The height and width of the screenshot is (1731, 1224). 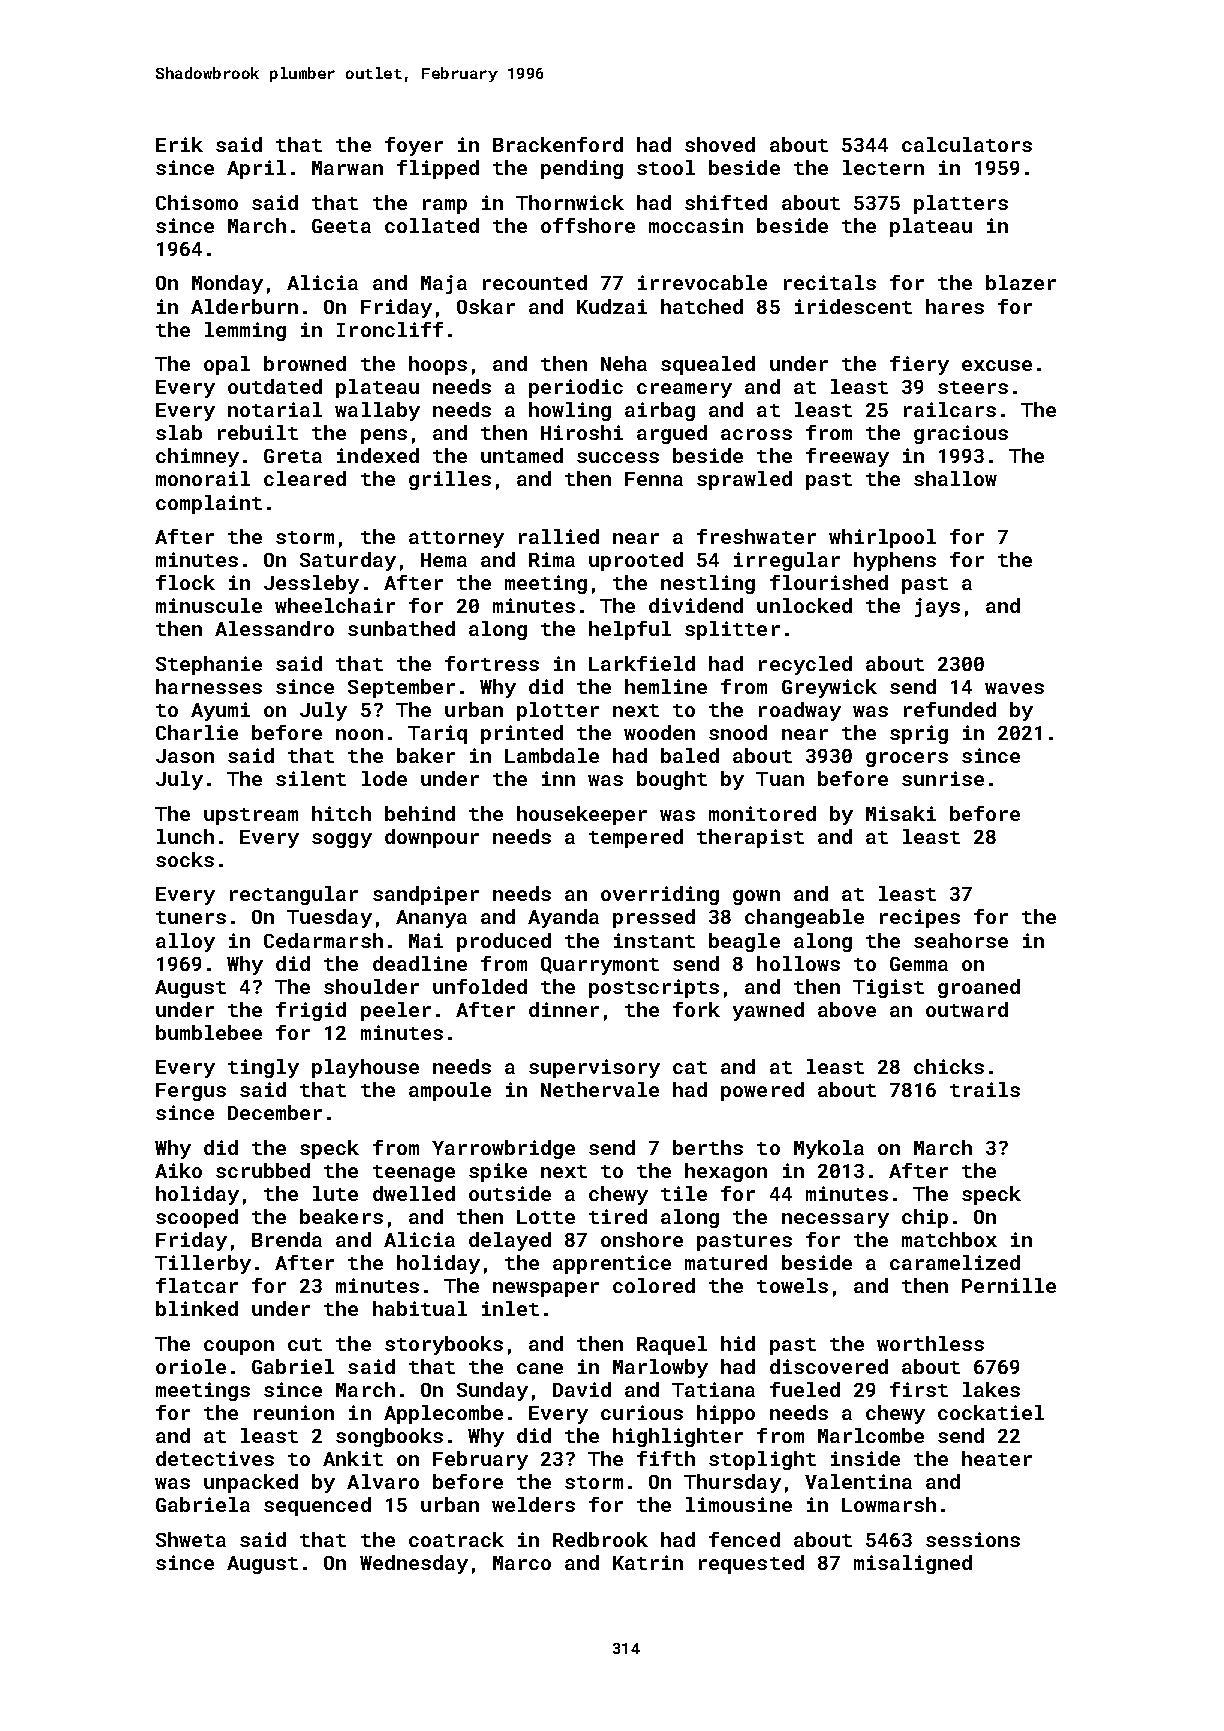 What do you see at coordinates (888, 988) in the screenshot?
I see `Tigist` at bounding box center [888, 988].
